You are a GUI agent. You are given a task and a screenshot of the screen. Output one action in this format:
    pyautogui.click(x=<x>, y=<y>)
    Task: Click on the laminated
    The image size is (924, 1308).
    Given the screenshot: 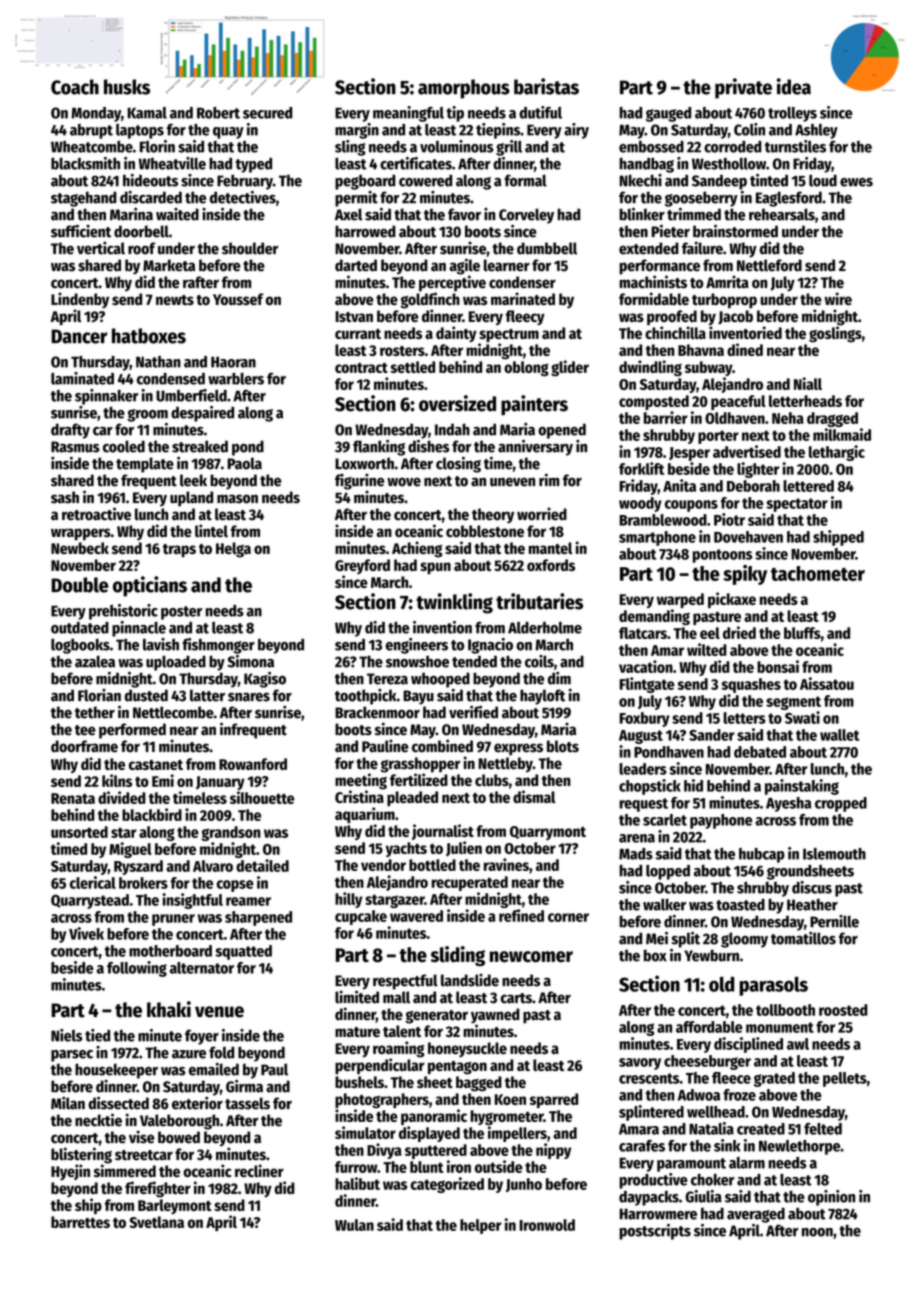 What is the action you would take?
    pyautogui.click(x=82, y=378)
